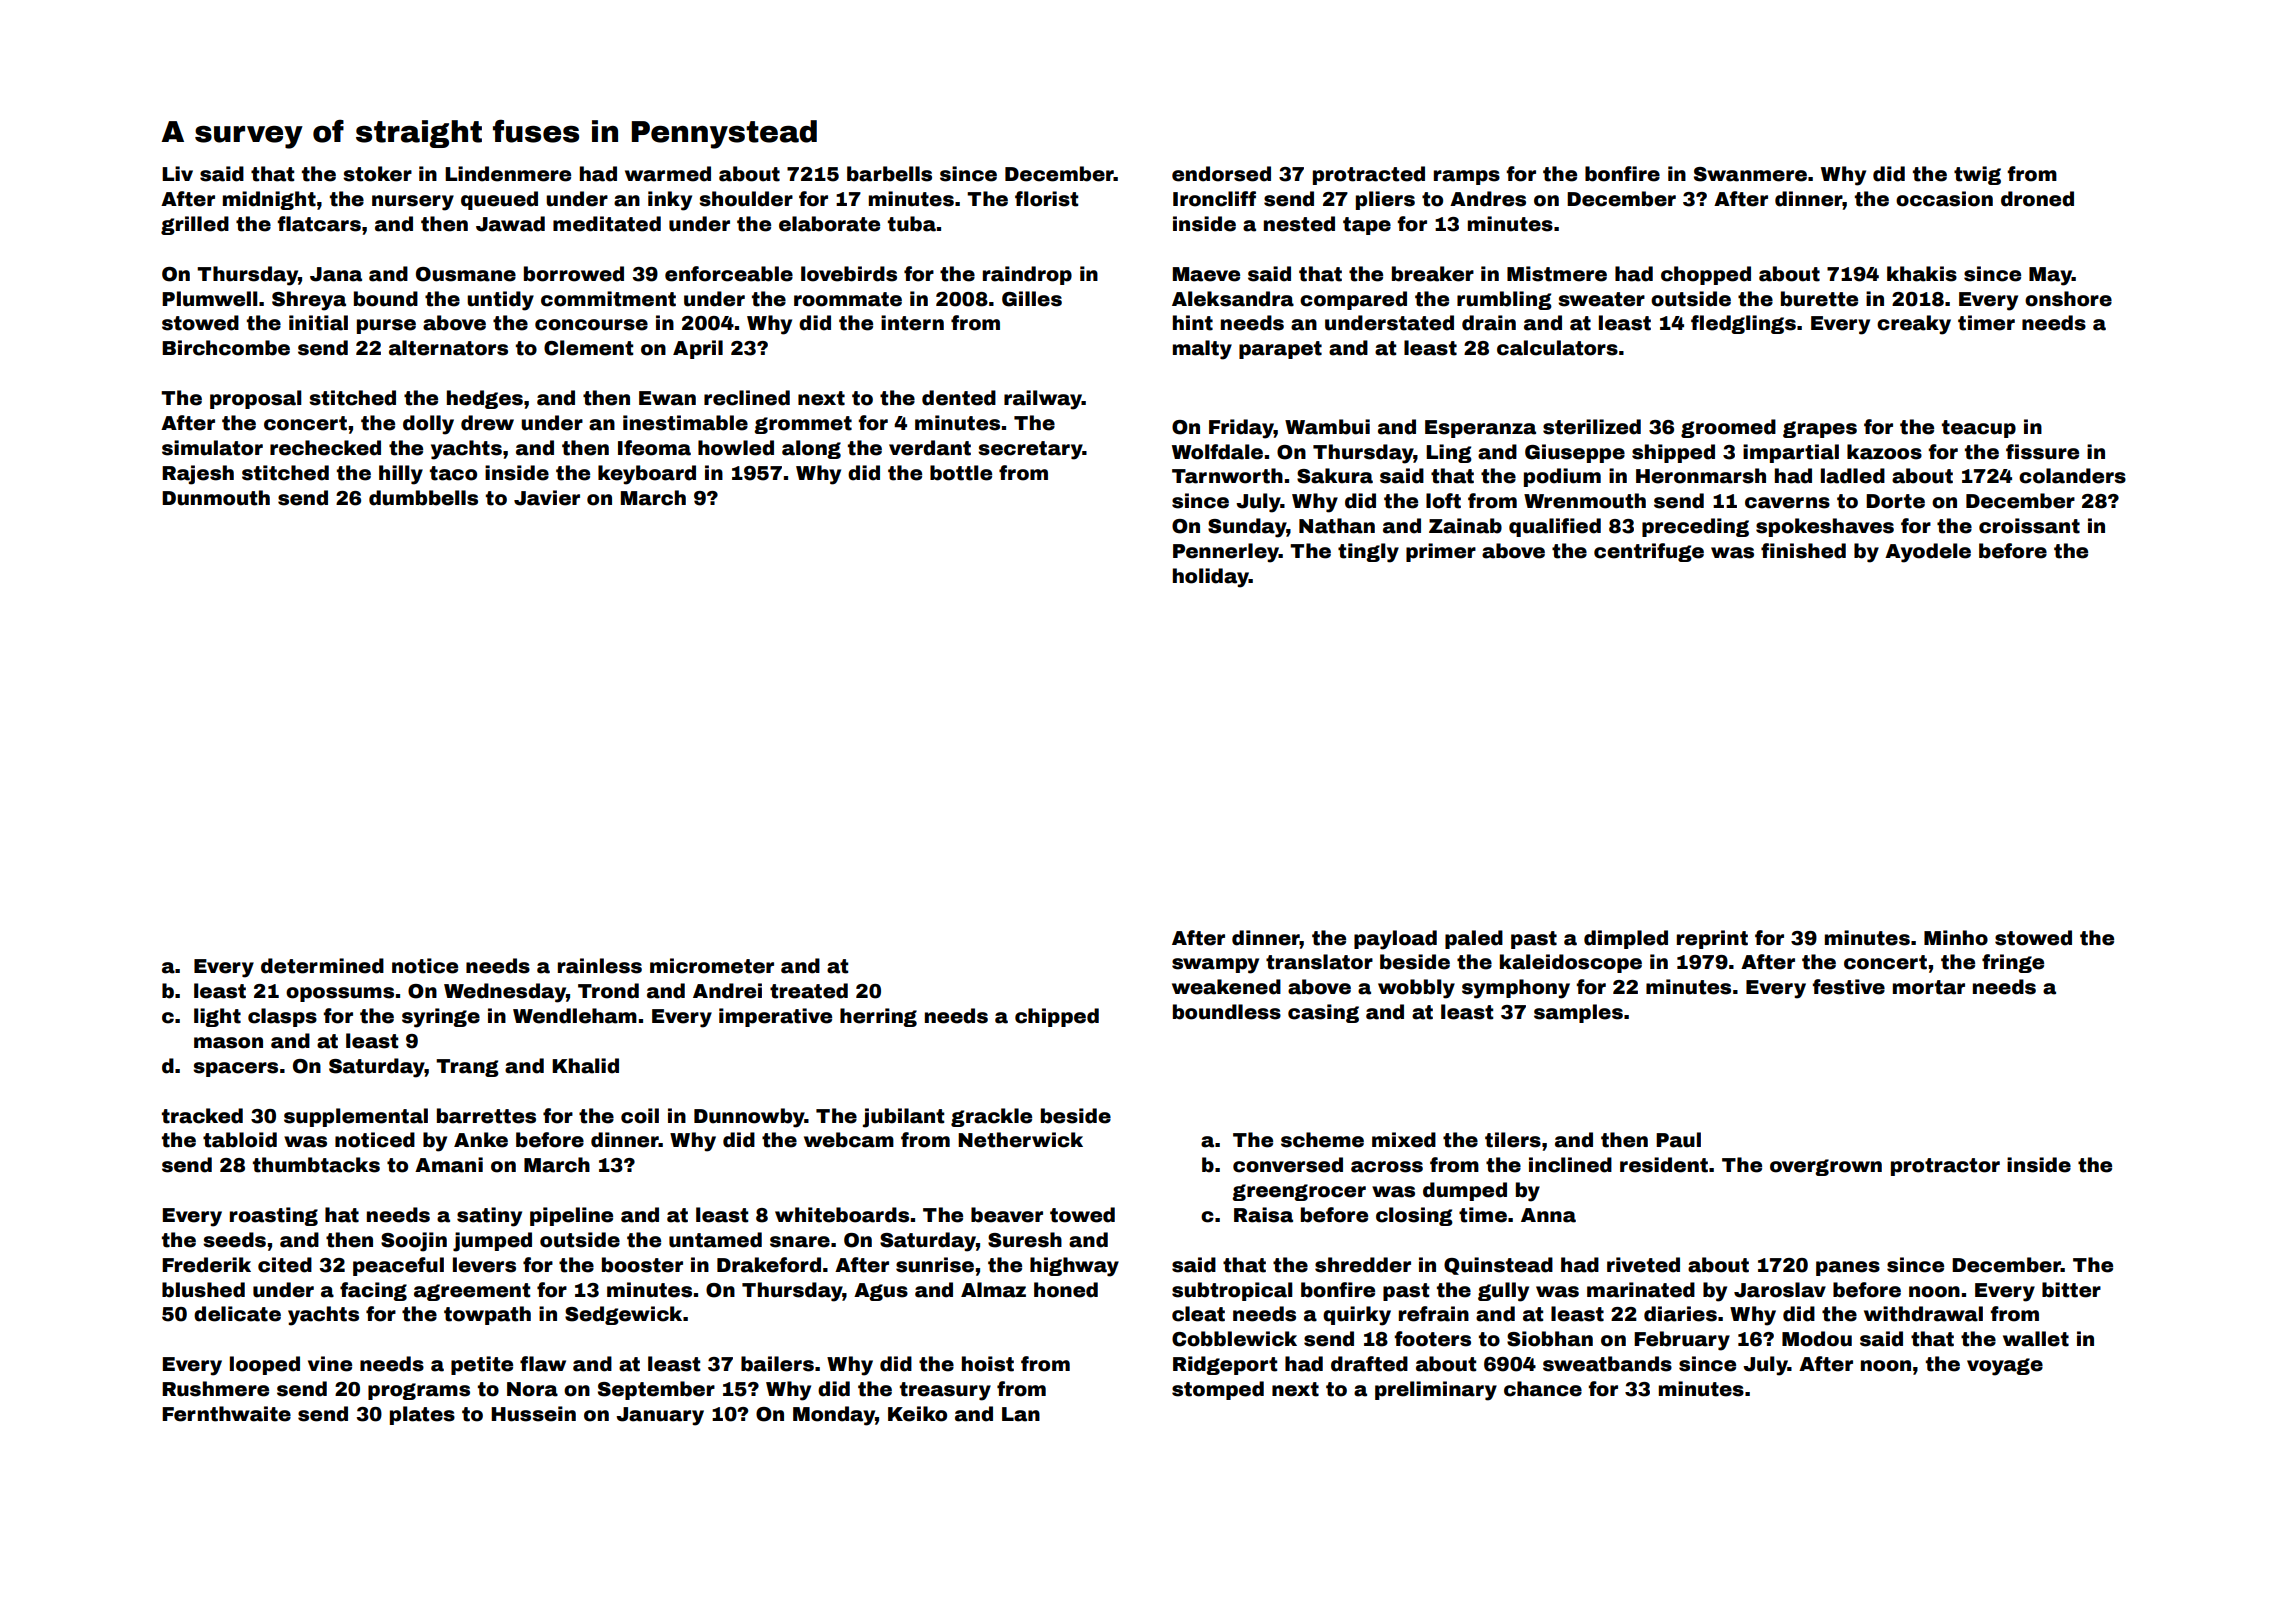 Image resolution: width=2292 pixels, height=1620 pixels. What do you see at coordinates (1750, 174) in the image?
I see `Swanmere` at bounding box center [1750, 174].
